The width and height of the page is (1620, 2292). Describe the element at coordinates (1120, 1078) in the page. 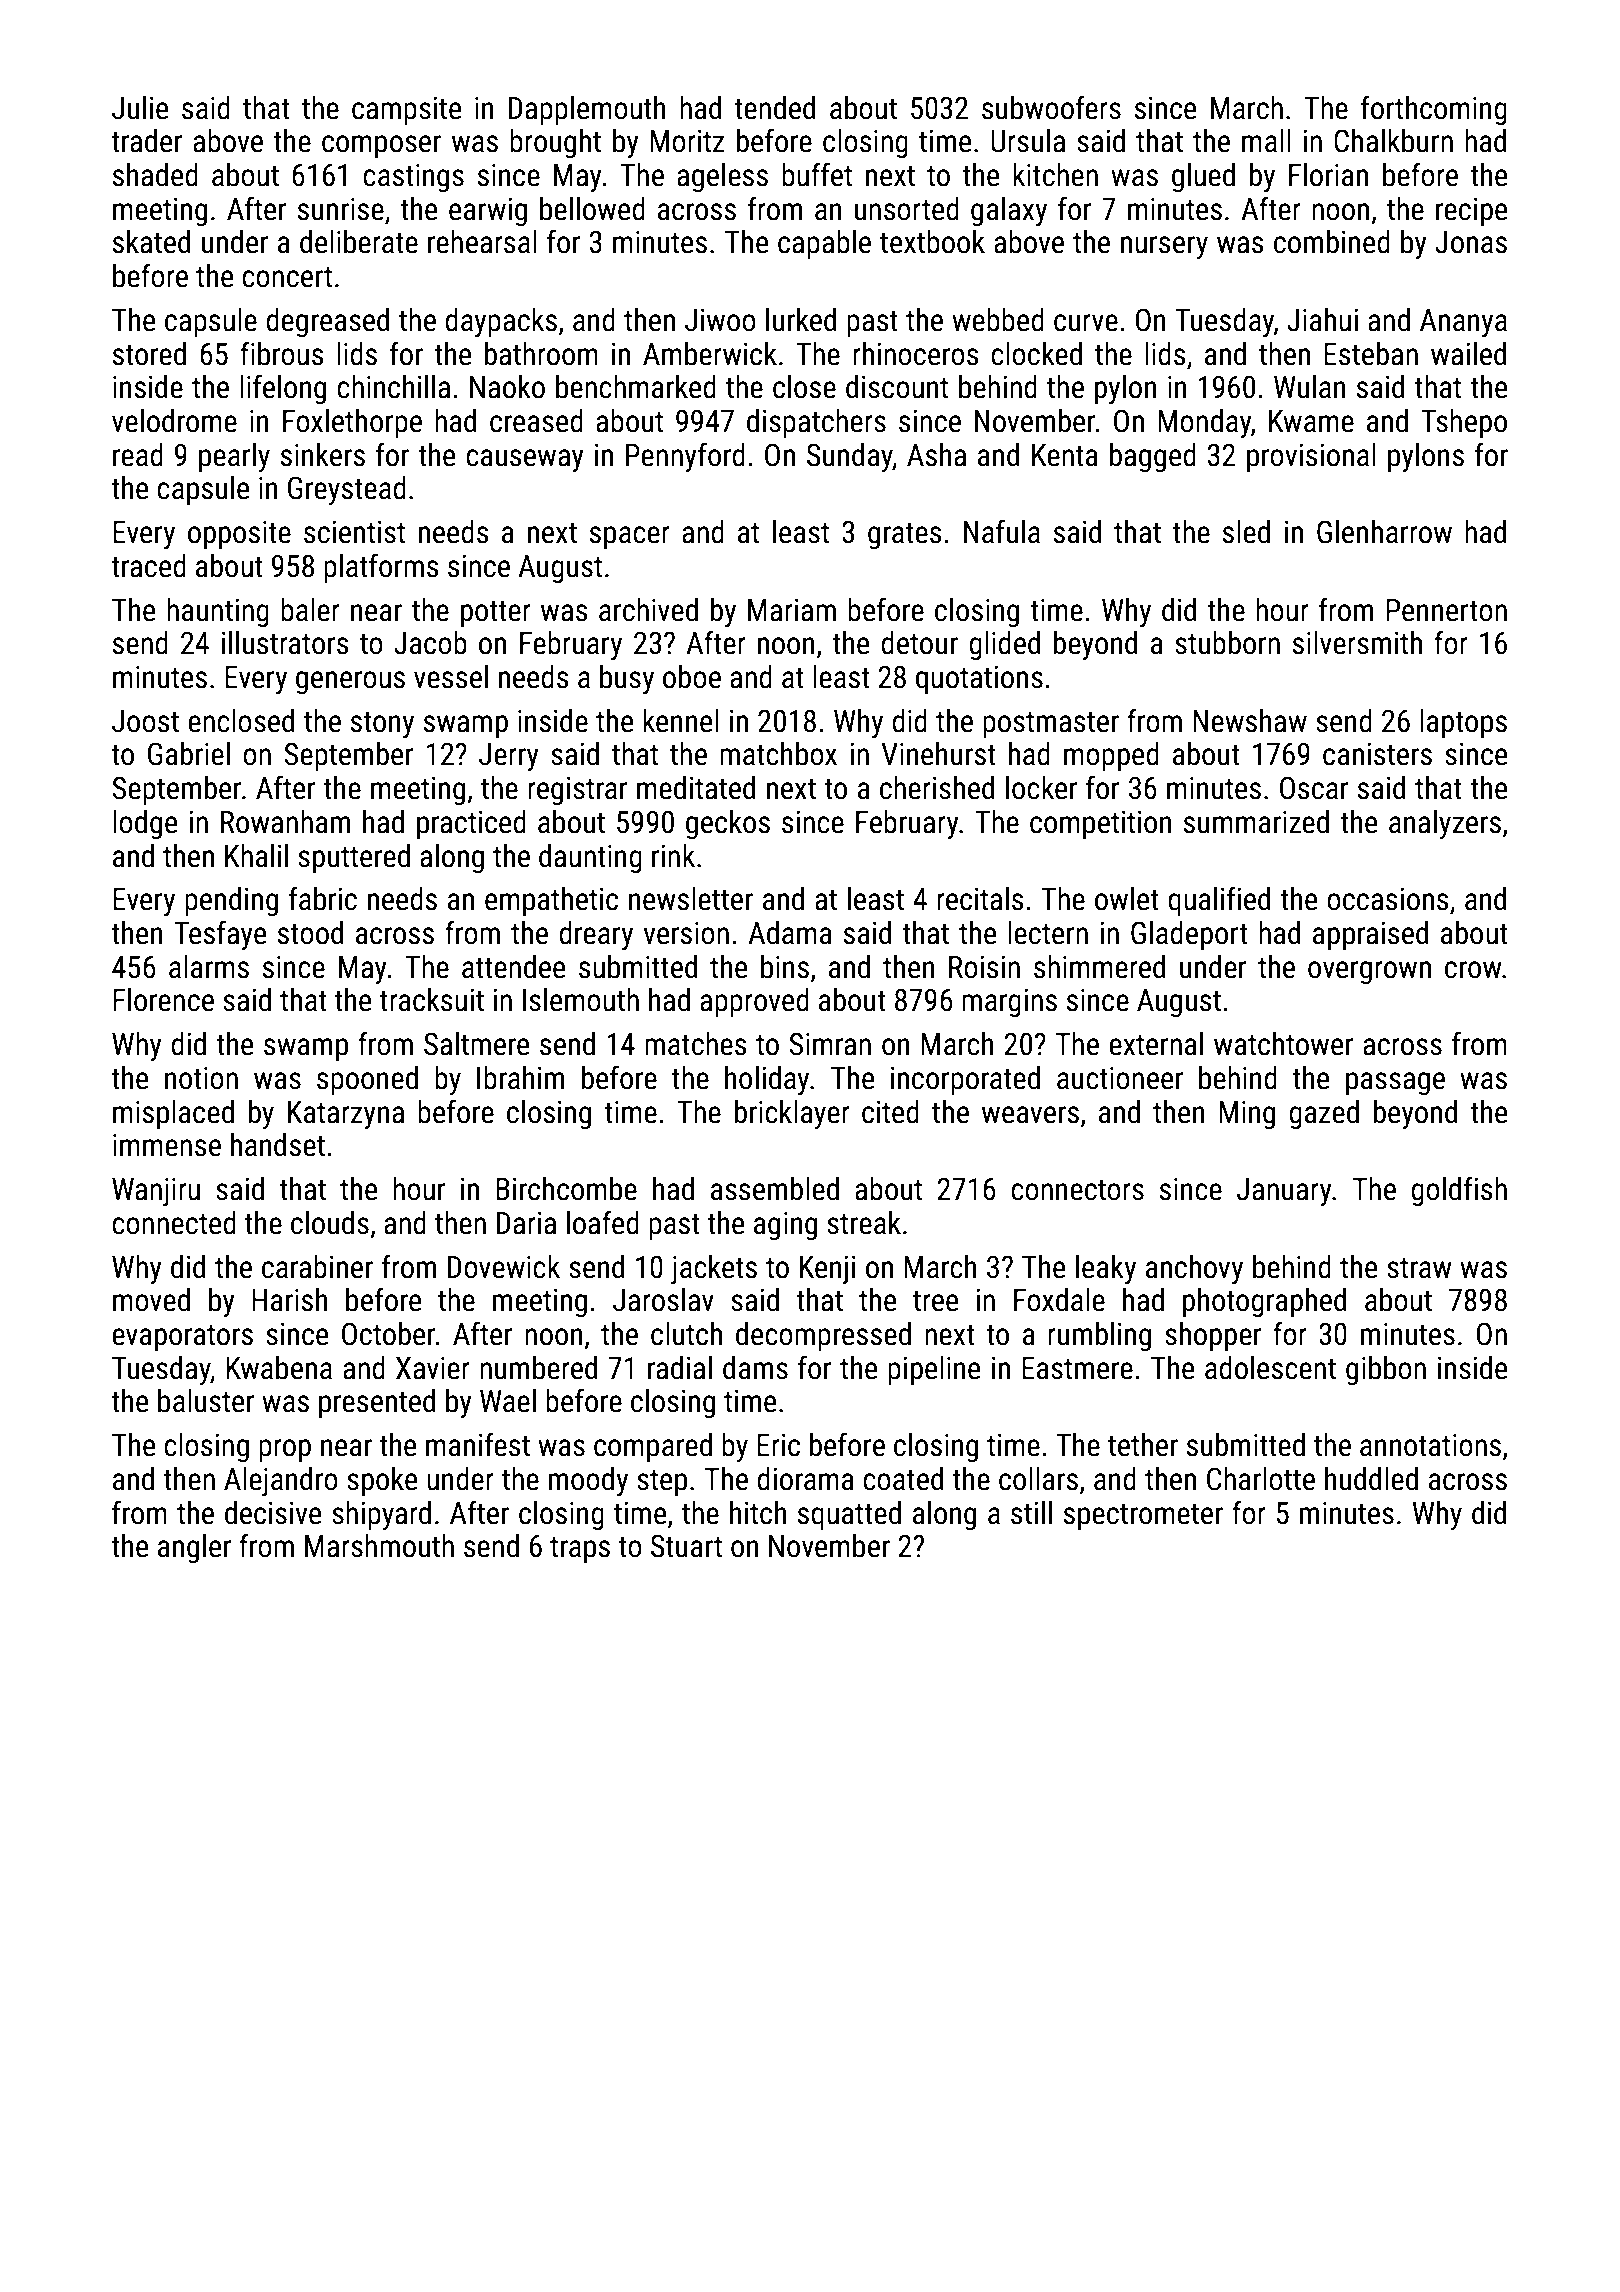

I see `auctioneer` at that location.
